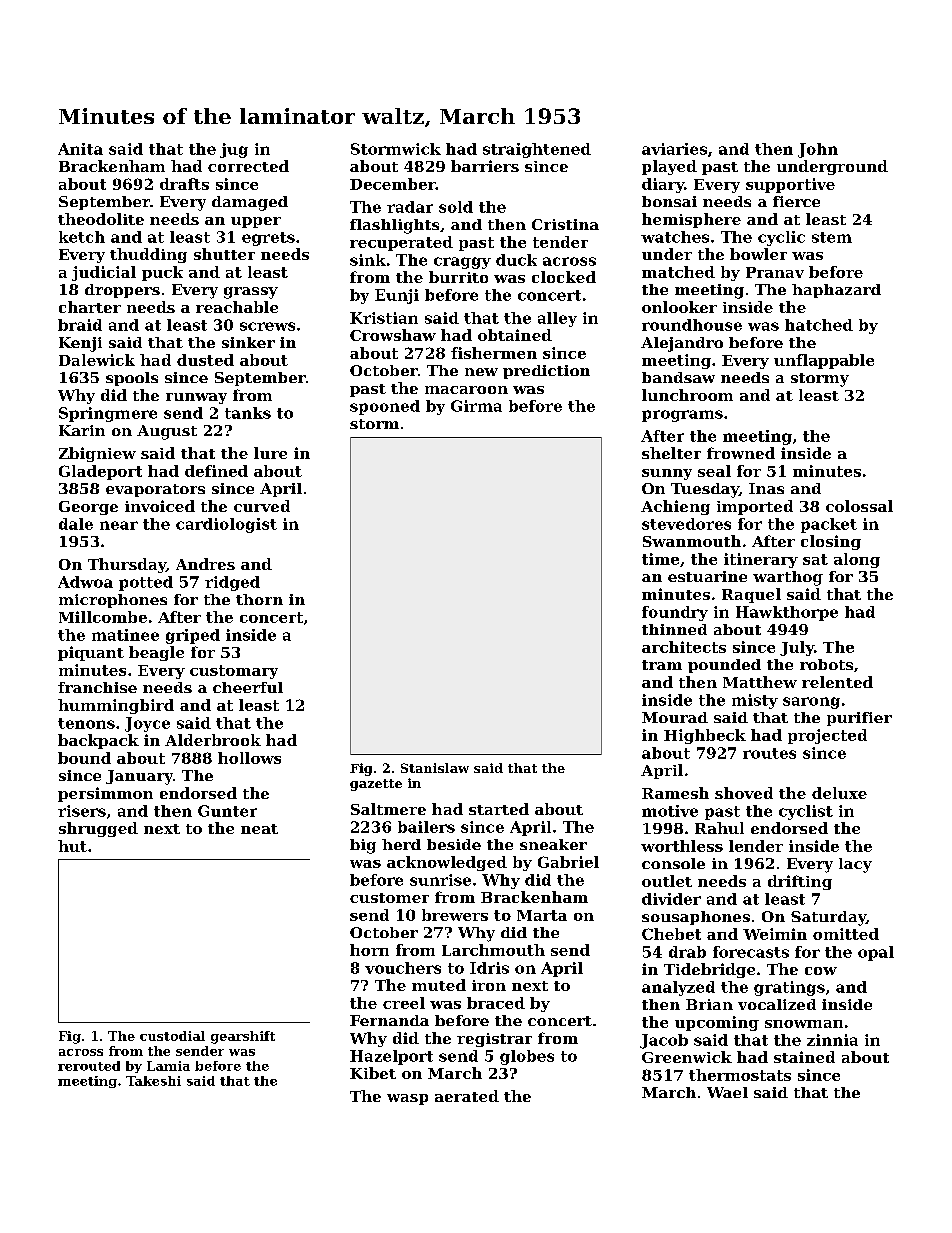 This screenshot has height=1233, width=952. I want to click on aerated, so click(467, 1096).
